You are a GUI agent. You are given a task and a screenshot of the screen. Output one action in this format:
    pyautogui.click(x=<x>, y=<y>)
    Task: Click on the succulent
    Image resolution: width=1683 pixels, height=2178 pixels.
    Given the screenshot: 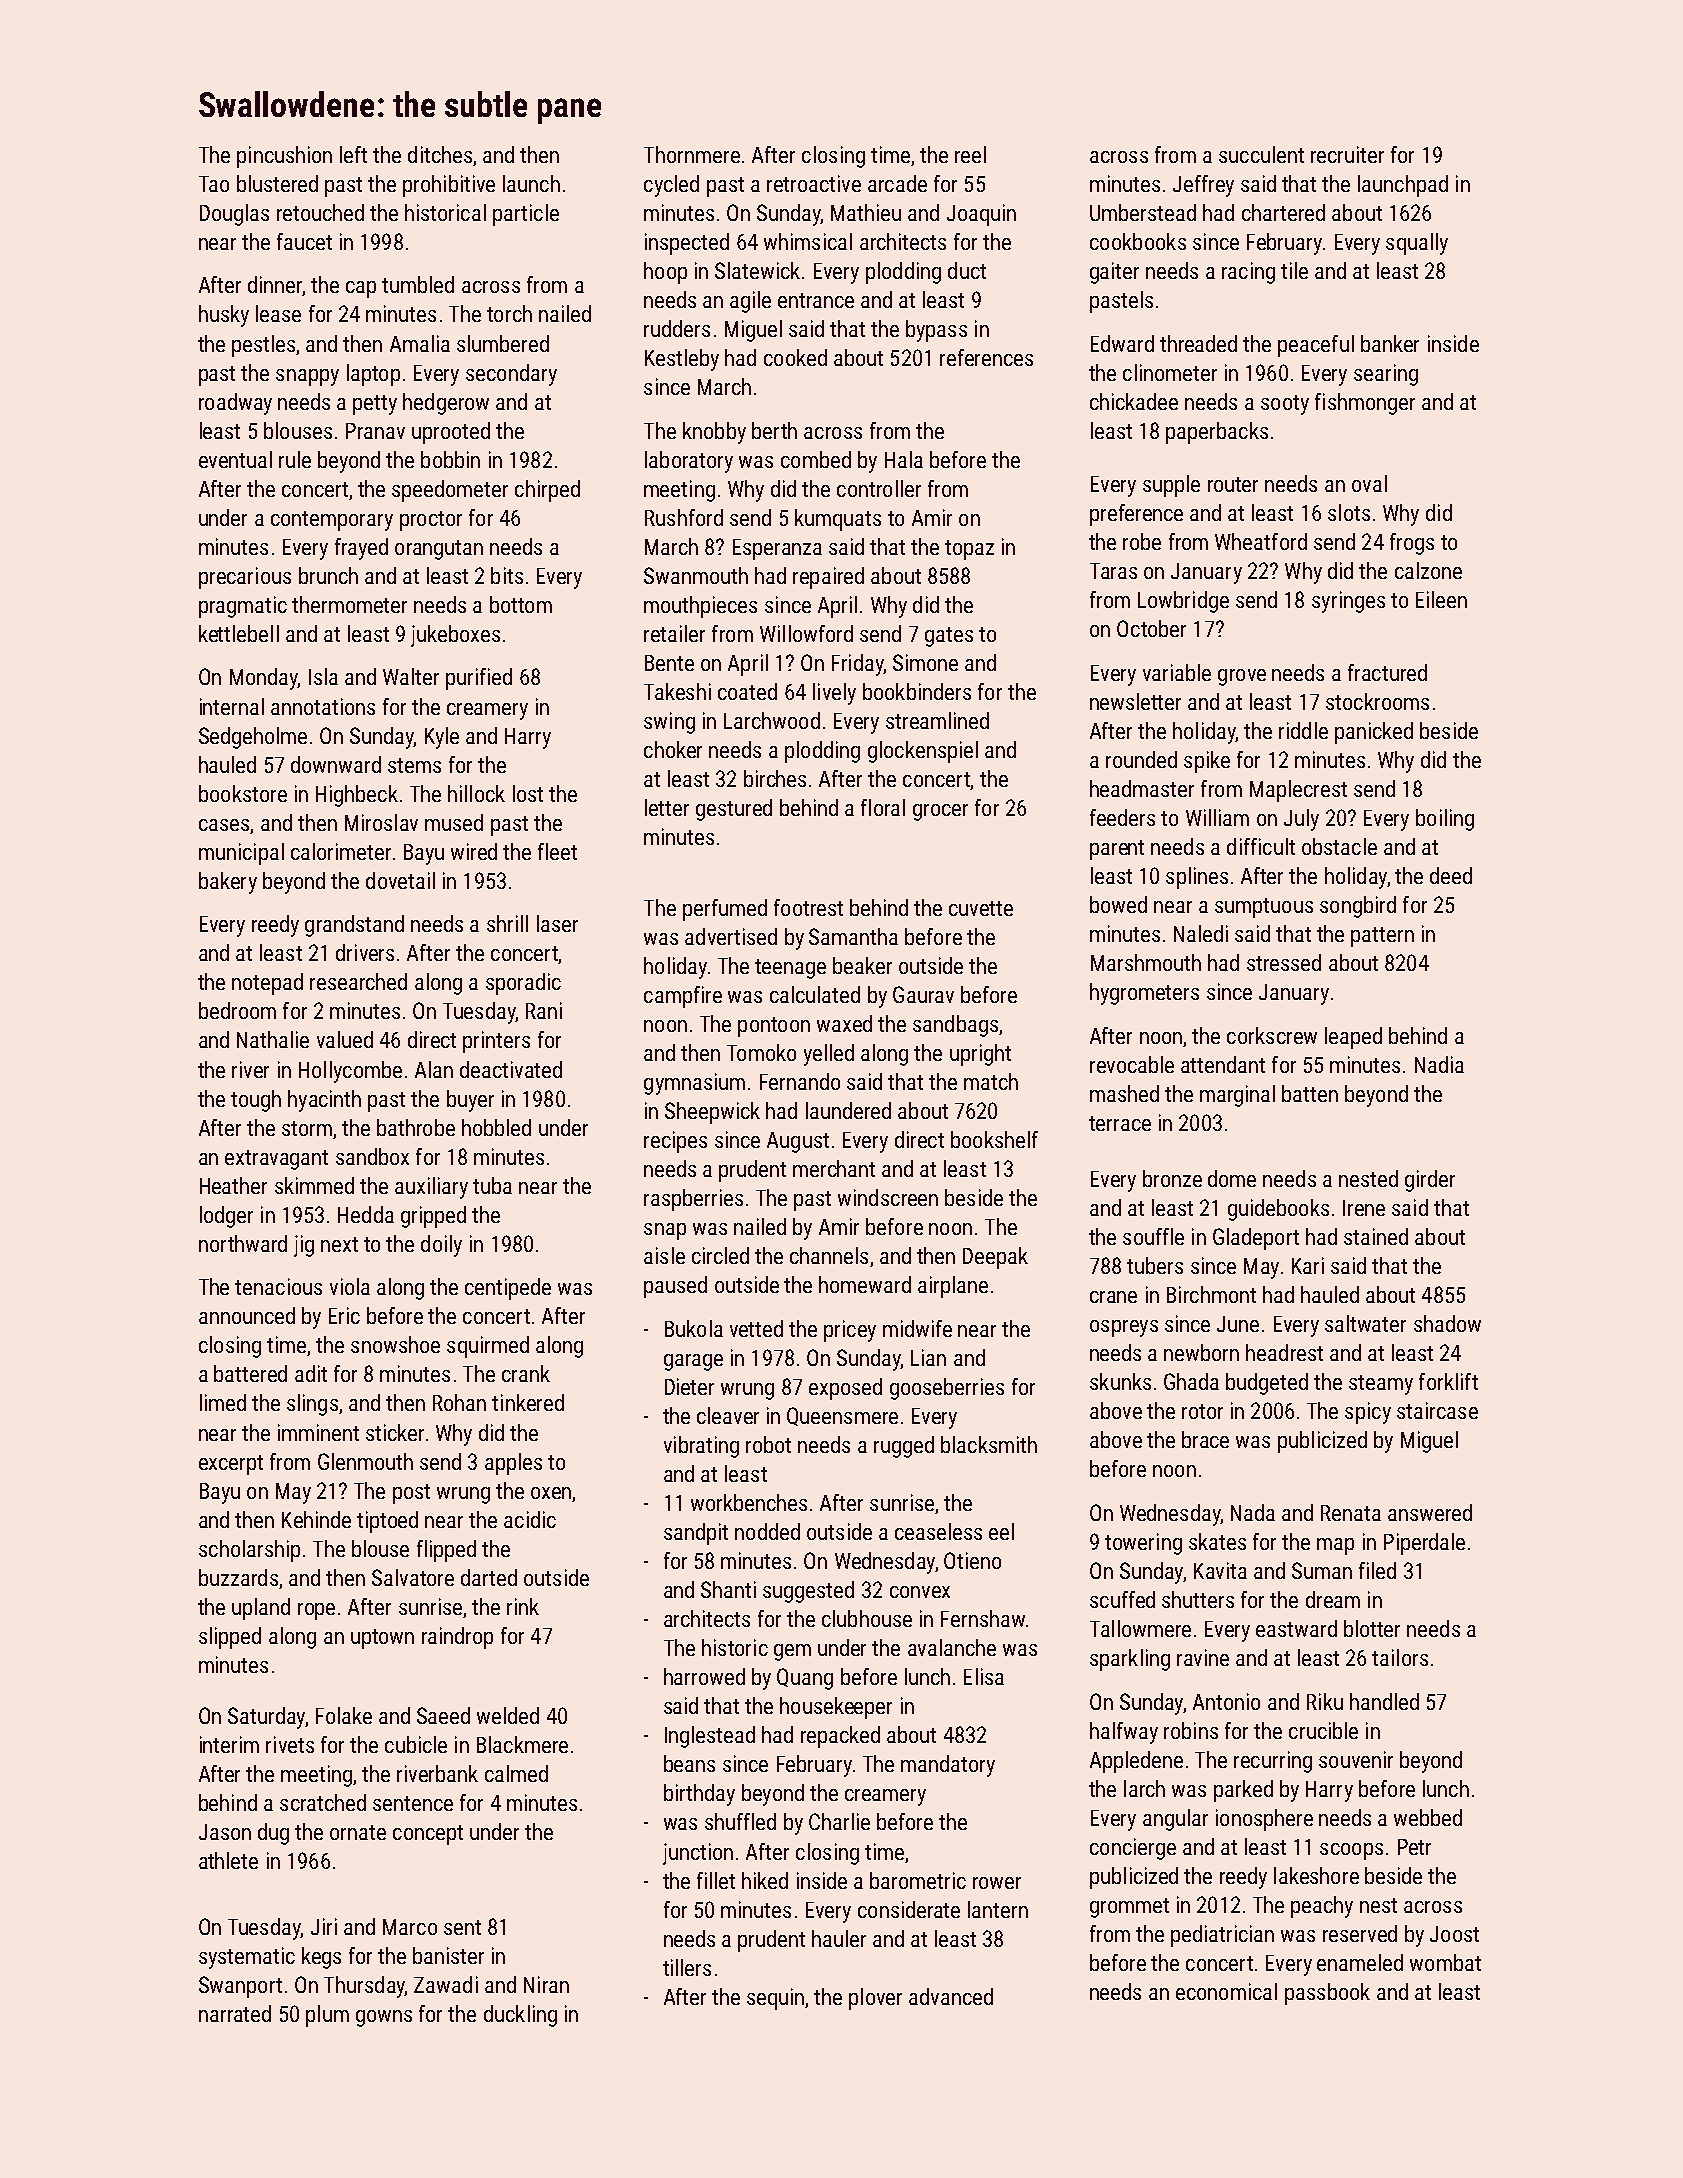 What is the action you would take?
    pyautogui.click(x=1261, y=154)
